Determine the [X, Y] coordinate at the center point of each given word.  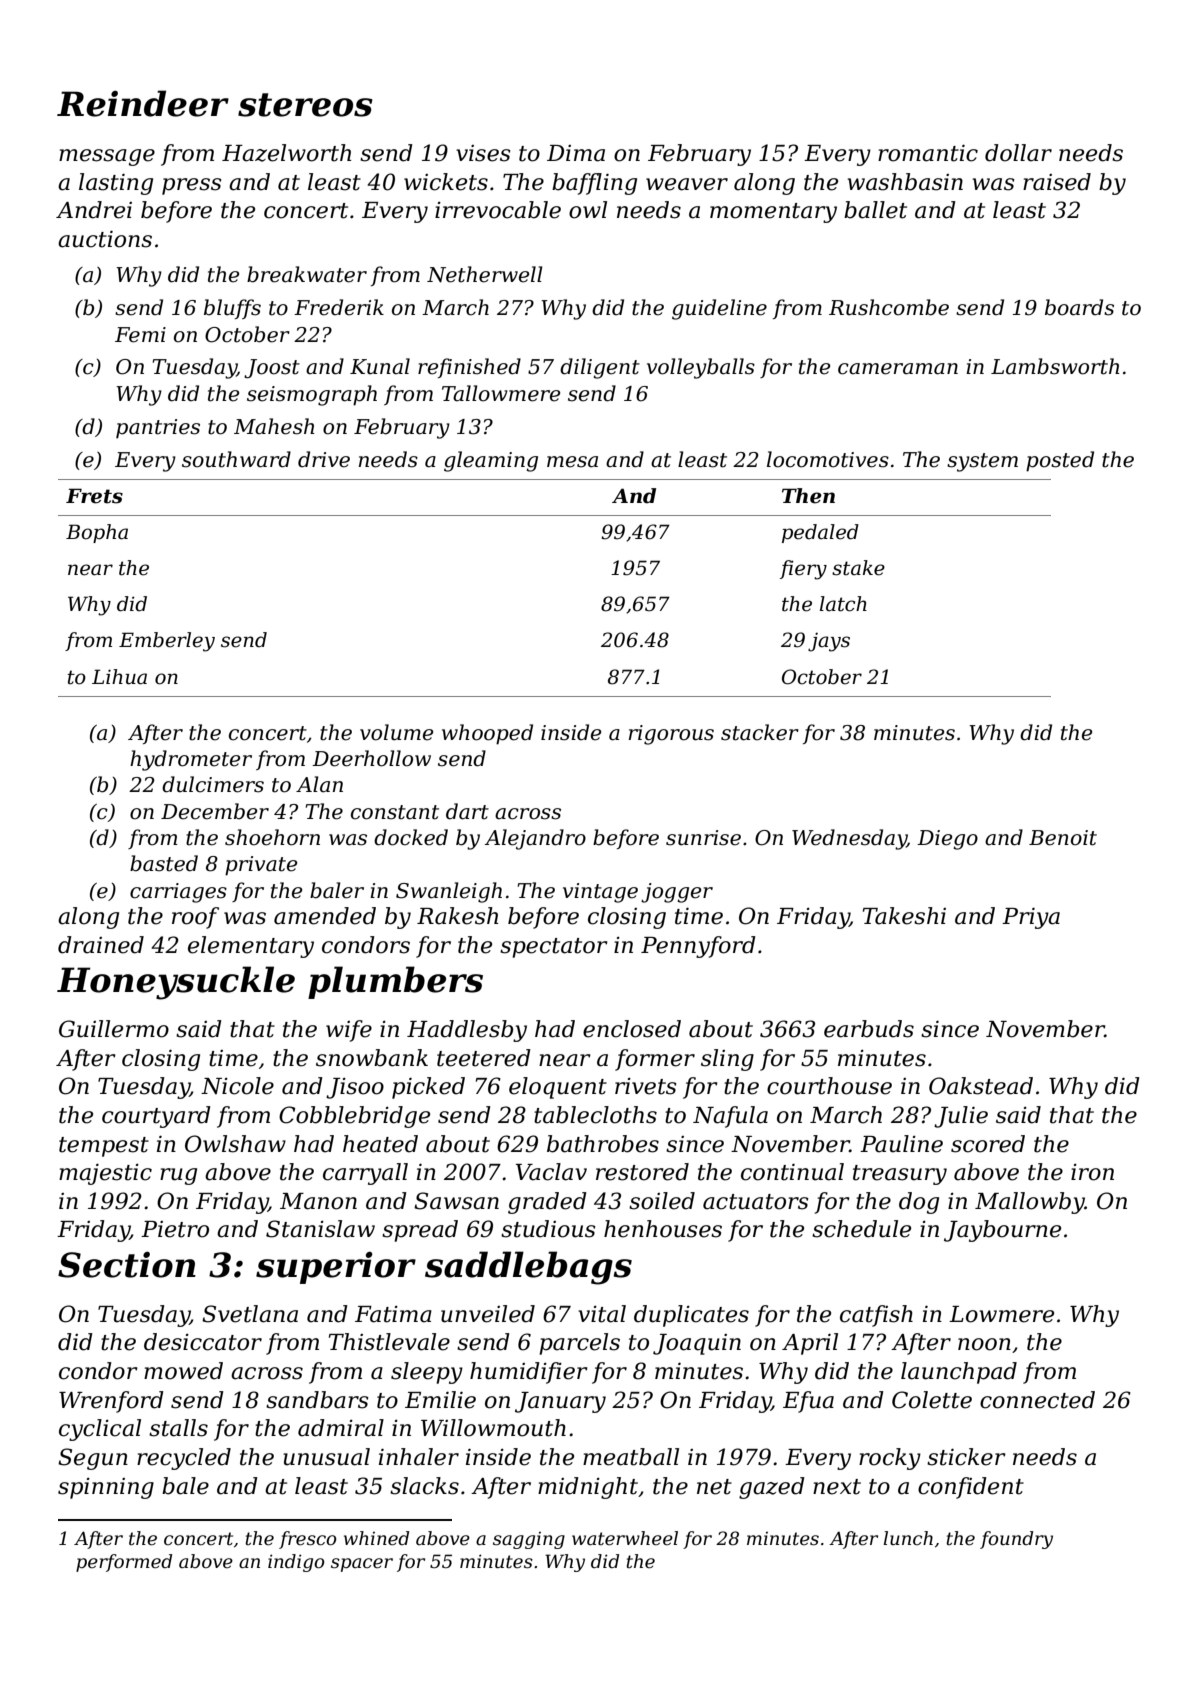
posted [1060, 461]
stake [858, 568]
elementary [251, 947]
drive [324, 459]
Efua [808, 1402]
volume [396, 732]
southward [236, 459]
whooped [487, 734]
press [192, 186]
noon [984, 1344]
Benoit [1063, 838]
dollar [1018, 153]
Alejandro [535, 839]
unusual [326, 1457]
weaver [687, 184]
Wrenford [111, 1402]
